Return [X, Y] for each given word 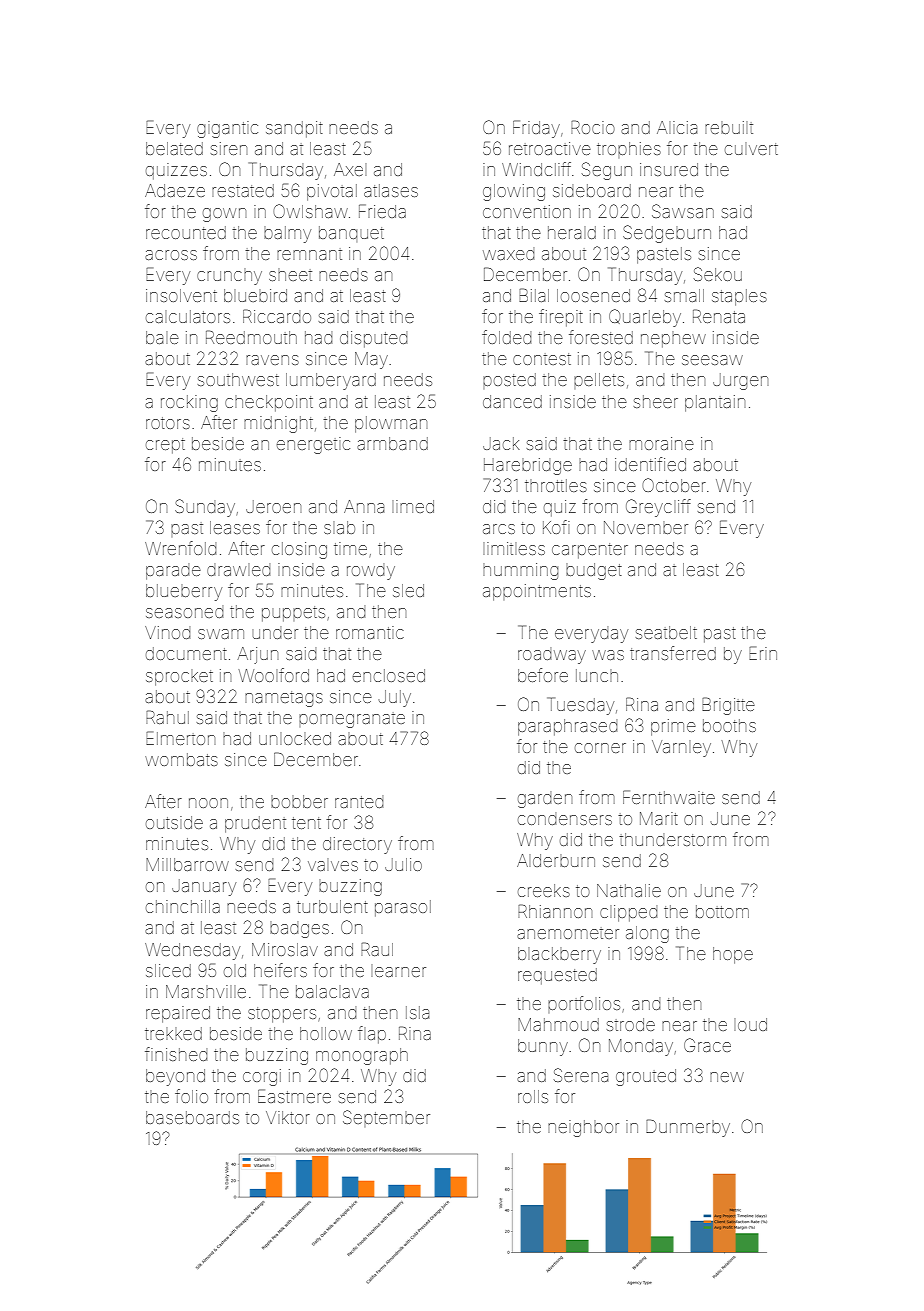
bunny [543, 1047]
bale [162, 337]
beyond [175, 1077]
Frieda [382, 211]
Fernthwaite [669, 797]
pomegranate [352, 720]
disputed [373, 339]
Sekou [718, 274]
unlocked [295, 738]
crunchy [229, 276]
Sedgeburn [667, 234]
